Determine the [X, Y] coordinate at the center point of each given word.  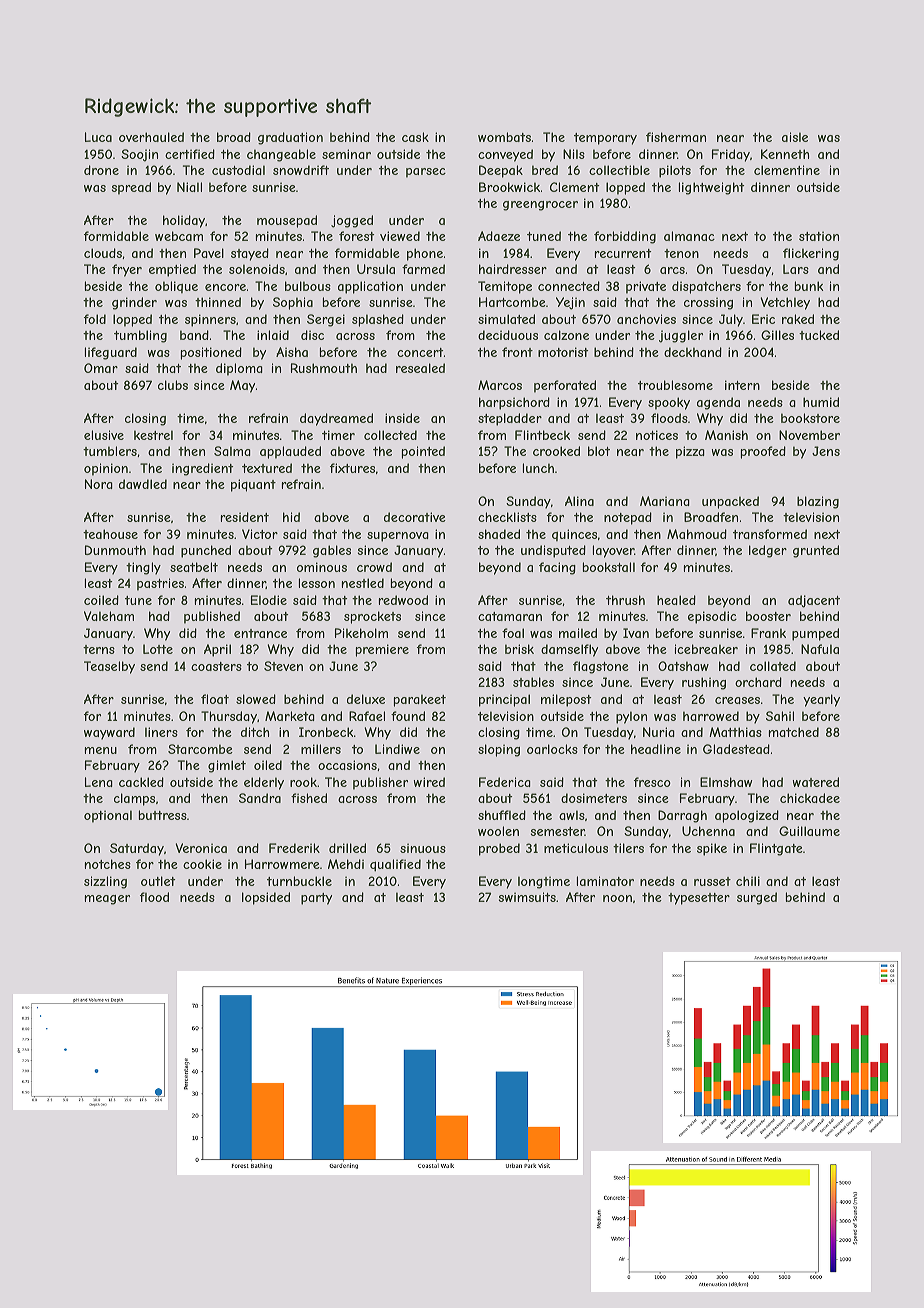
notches [108, 864]
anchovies [646, 319]
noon [617, 898]
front [517, 352]
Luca [98, 137]
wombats [504, 137]
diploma [239, 369]
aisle [795, 137]
